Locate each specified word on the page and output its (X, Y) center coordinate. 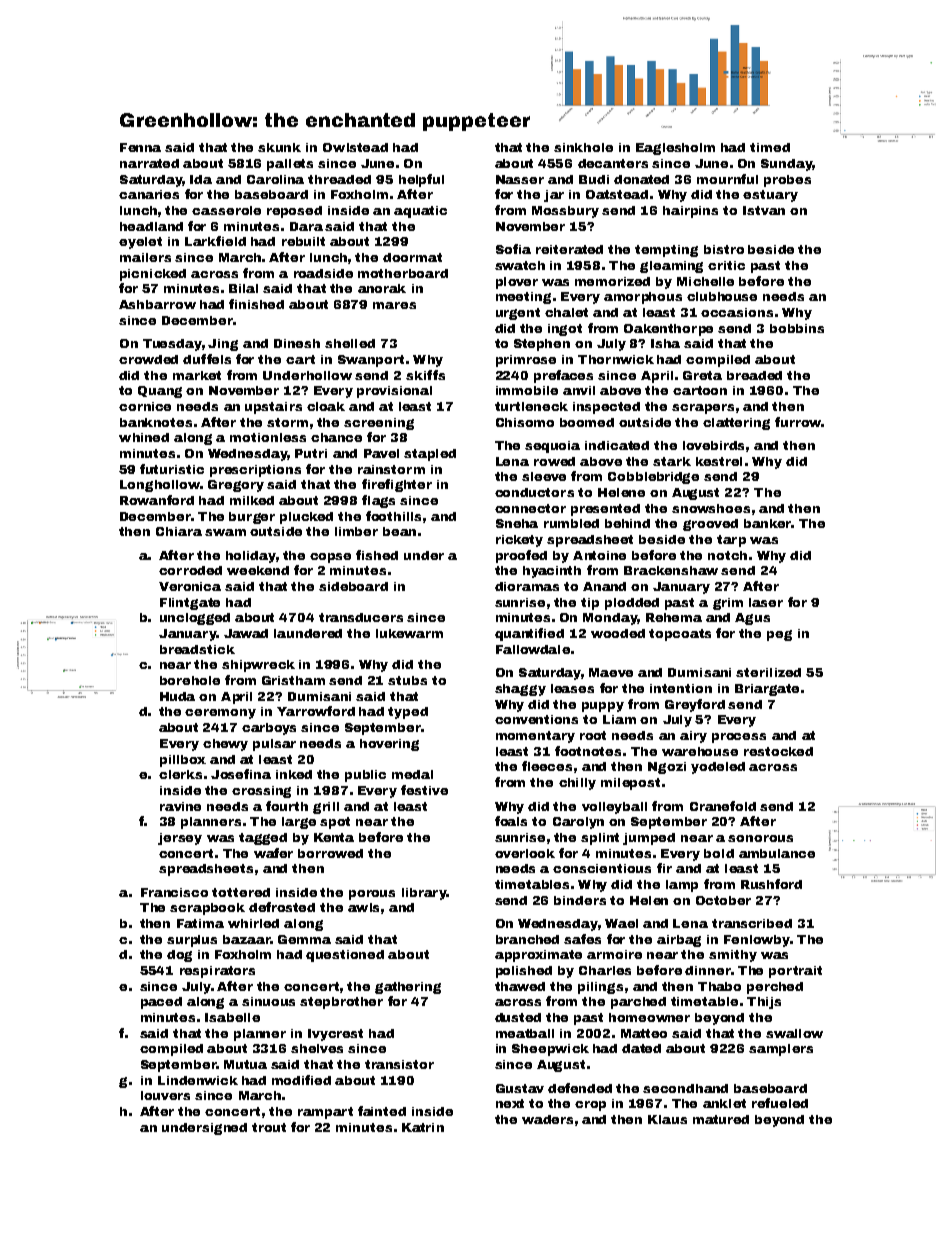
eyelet (140, 243)
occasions (737, 312)
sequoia (552, 447)
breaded (754, 375)
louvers (165, 1095)
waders (547, 1119)
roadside (323, 273)
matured (721, 1119)
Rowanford (157, 500)
